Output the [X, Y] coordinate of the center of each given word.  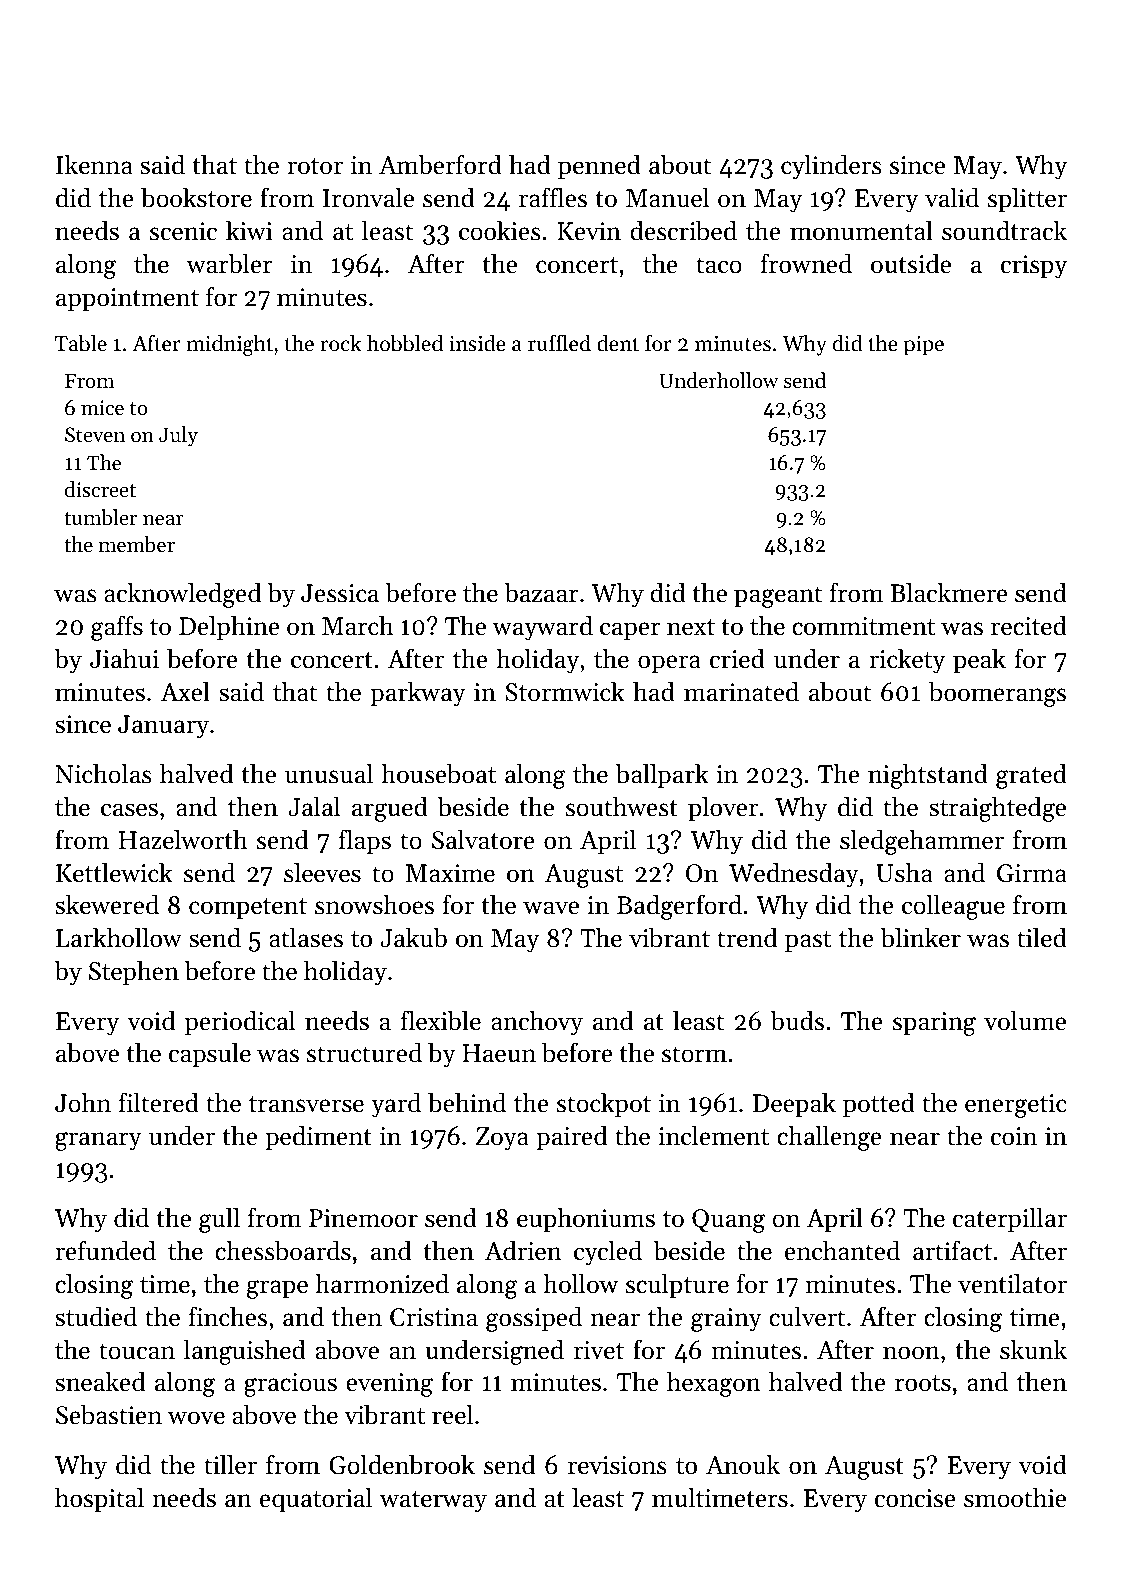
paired [571, 1138]
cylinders [831, 167]
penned [599, 167]
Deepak [794, 1105]
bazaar [541, 593]
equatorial [316, 1500]
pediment [318, 1138]
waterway [433, 1502]
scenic [183, 231]
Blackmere [949, 593]
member [137, 544]
